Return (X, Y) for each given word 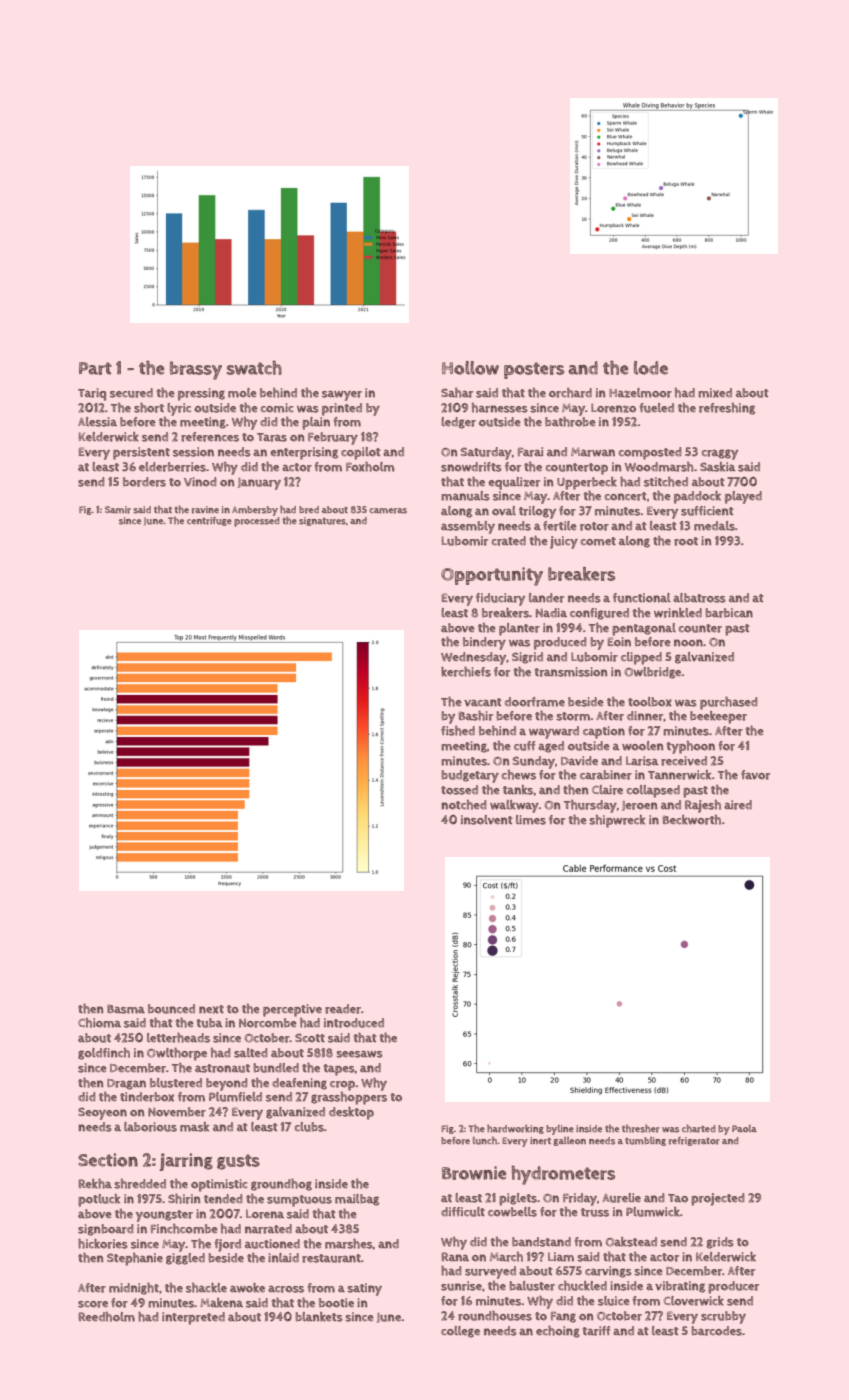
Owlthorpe (177, 1054)
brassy (196, 370)
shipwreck (617, 821)
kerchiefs (466, 672)
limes (531, 820)
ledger (458, 423)
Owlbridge (653, 673)
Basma (126, 1009)
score (93, 1304)
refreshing (727, 409)
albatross (699, 598)
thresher (641, 1128)
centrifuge (209, 521)
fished (458, 731)
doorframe (535, 702)
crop (342, 1086)
